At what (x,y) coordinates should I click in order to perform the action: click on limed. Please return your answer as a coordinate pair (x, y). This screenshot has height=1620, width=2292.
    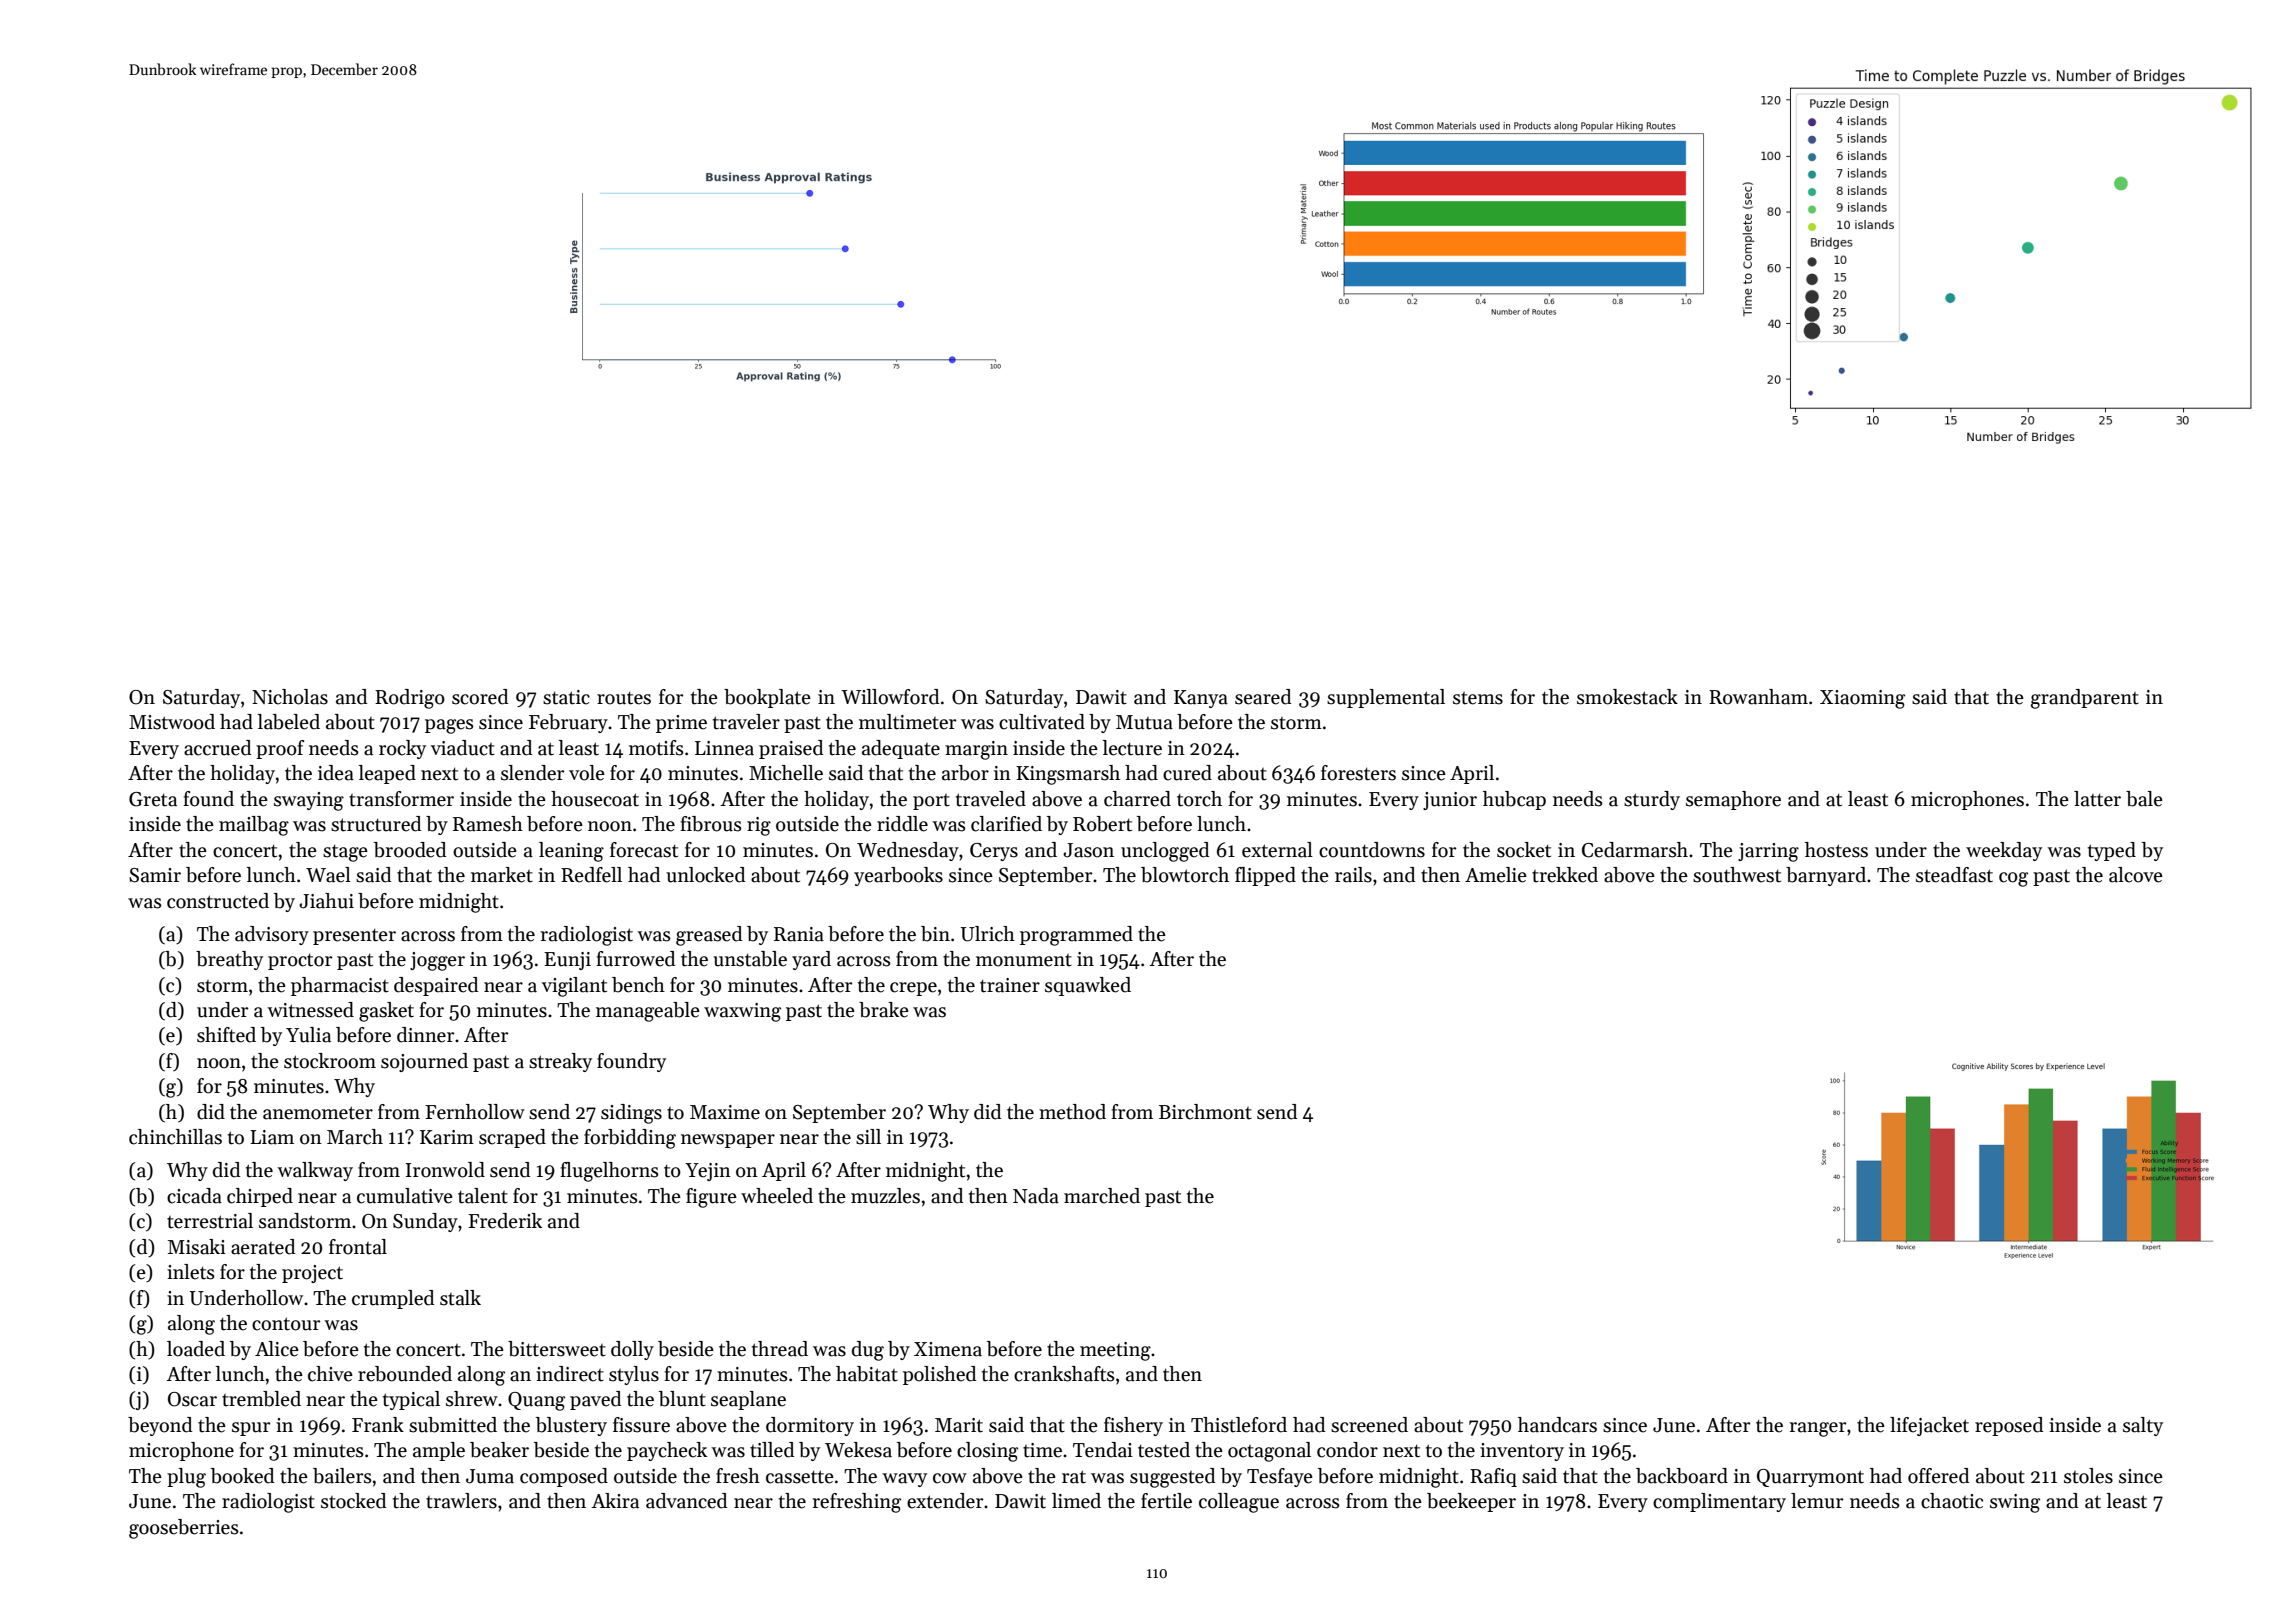
    Looking at the image, I should click on (1076, 1501).
